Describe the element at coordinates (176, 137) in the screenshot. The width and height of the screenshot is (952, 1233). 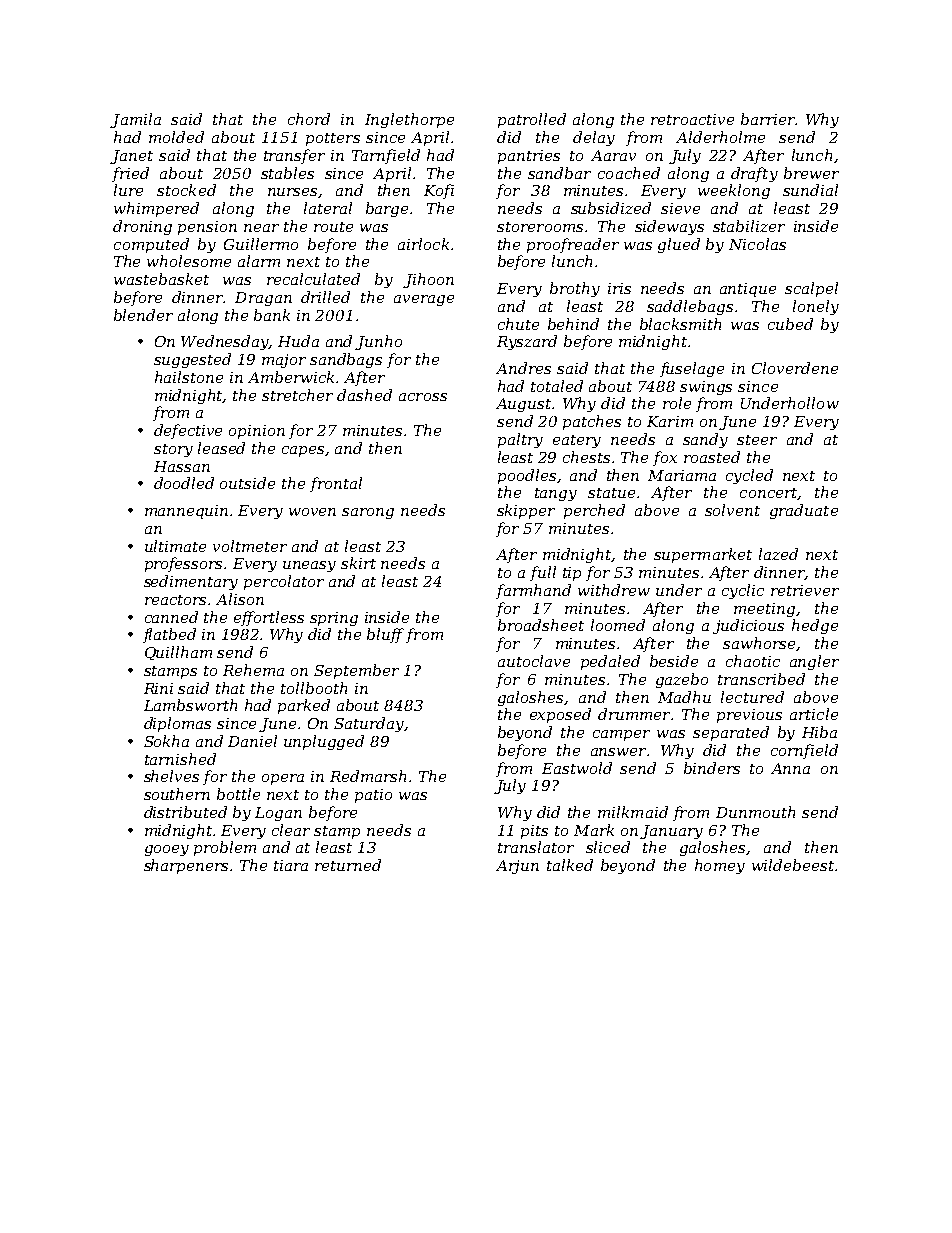
I see `molded` at that location.
